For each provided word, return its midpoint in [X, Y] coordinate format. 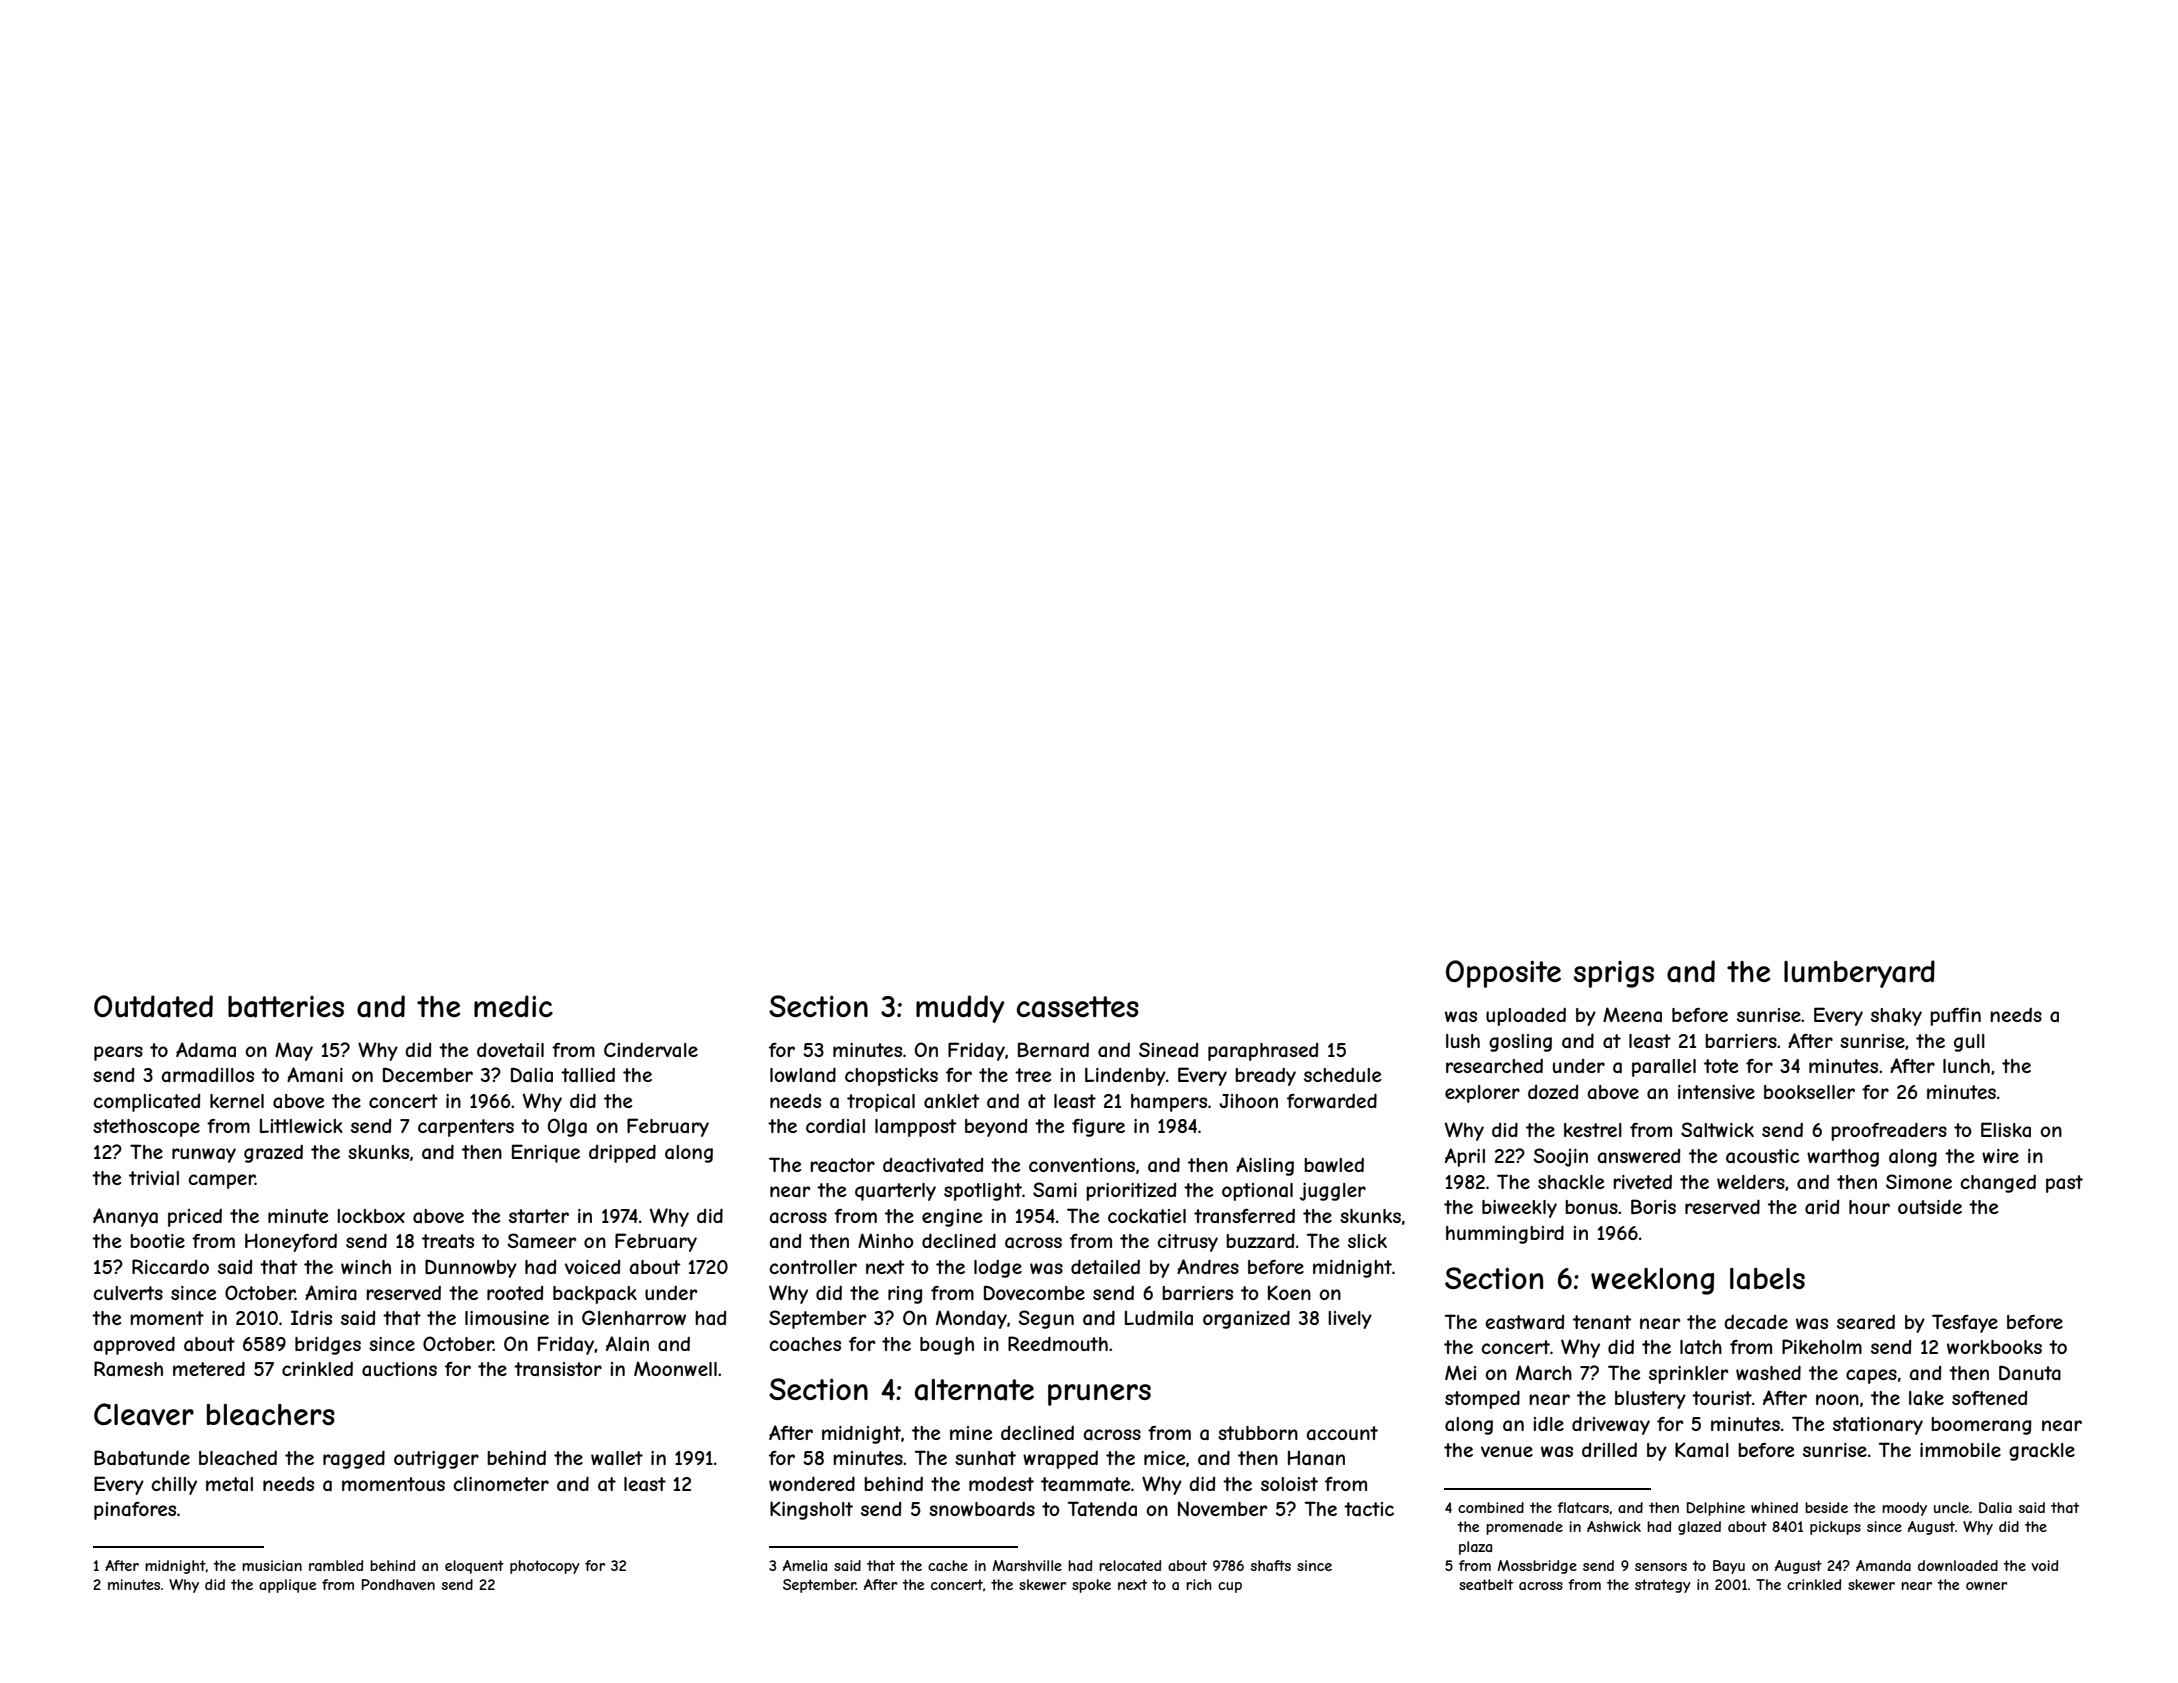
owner [1986, 1586]
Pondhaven [398, 1584]
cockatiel [1147, 1216]
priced [195, 1218]
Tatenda [1102, 1509]
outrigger [436, 1460]
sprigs [1614, 974]
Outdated [153, 1006]
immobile [1960, 1450]
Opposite [1503, 974]
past [2064, 1184]
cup [1230, 1587]
